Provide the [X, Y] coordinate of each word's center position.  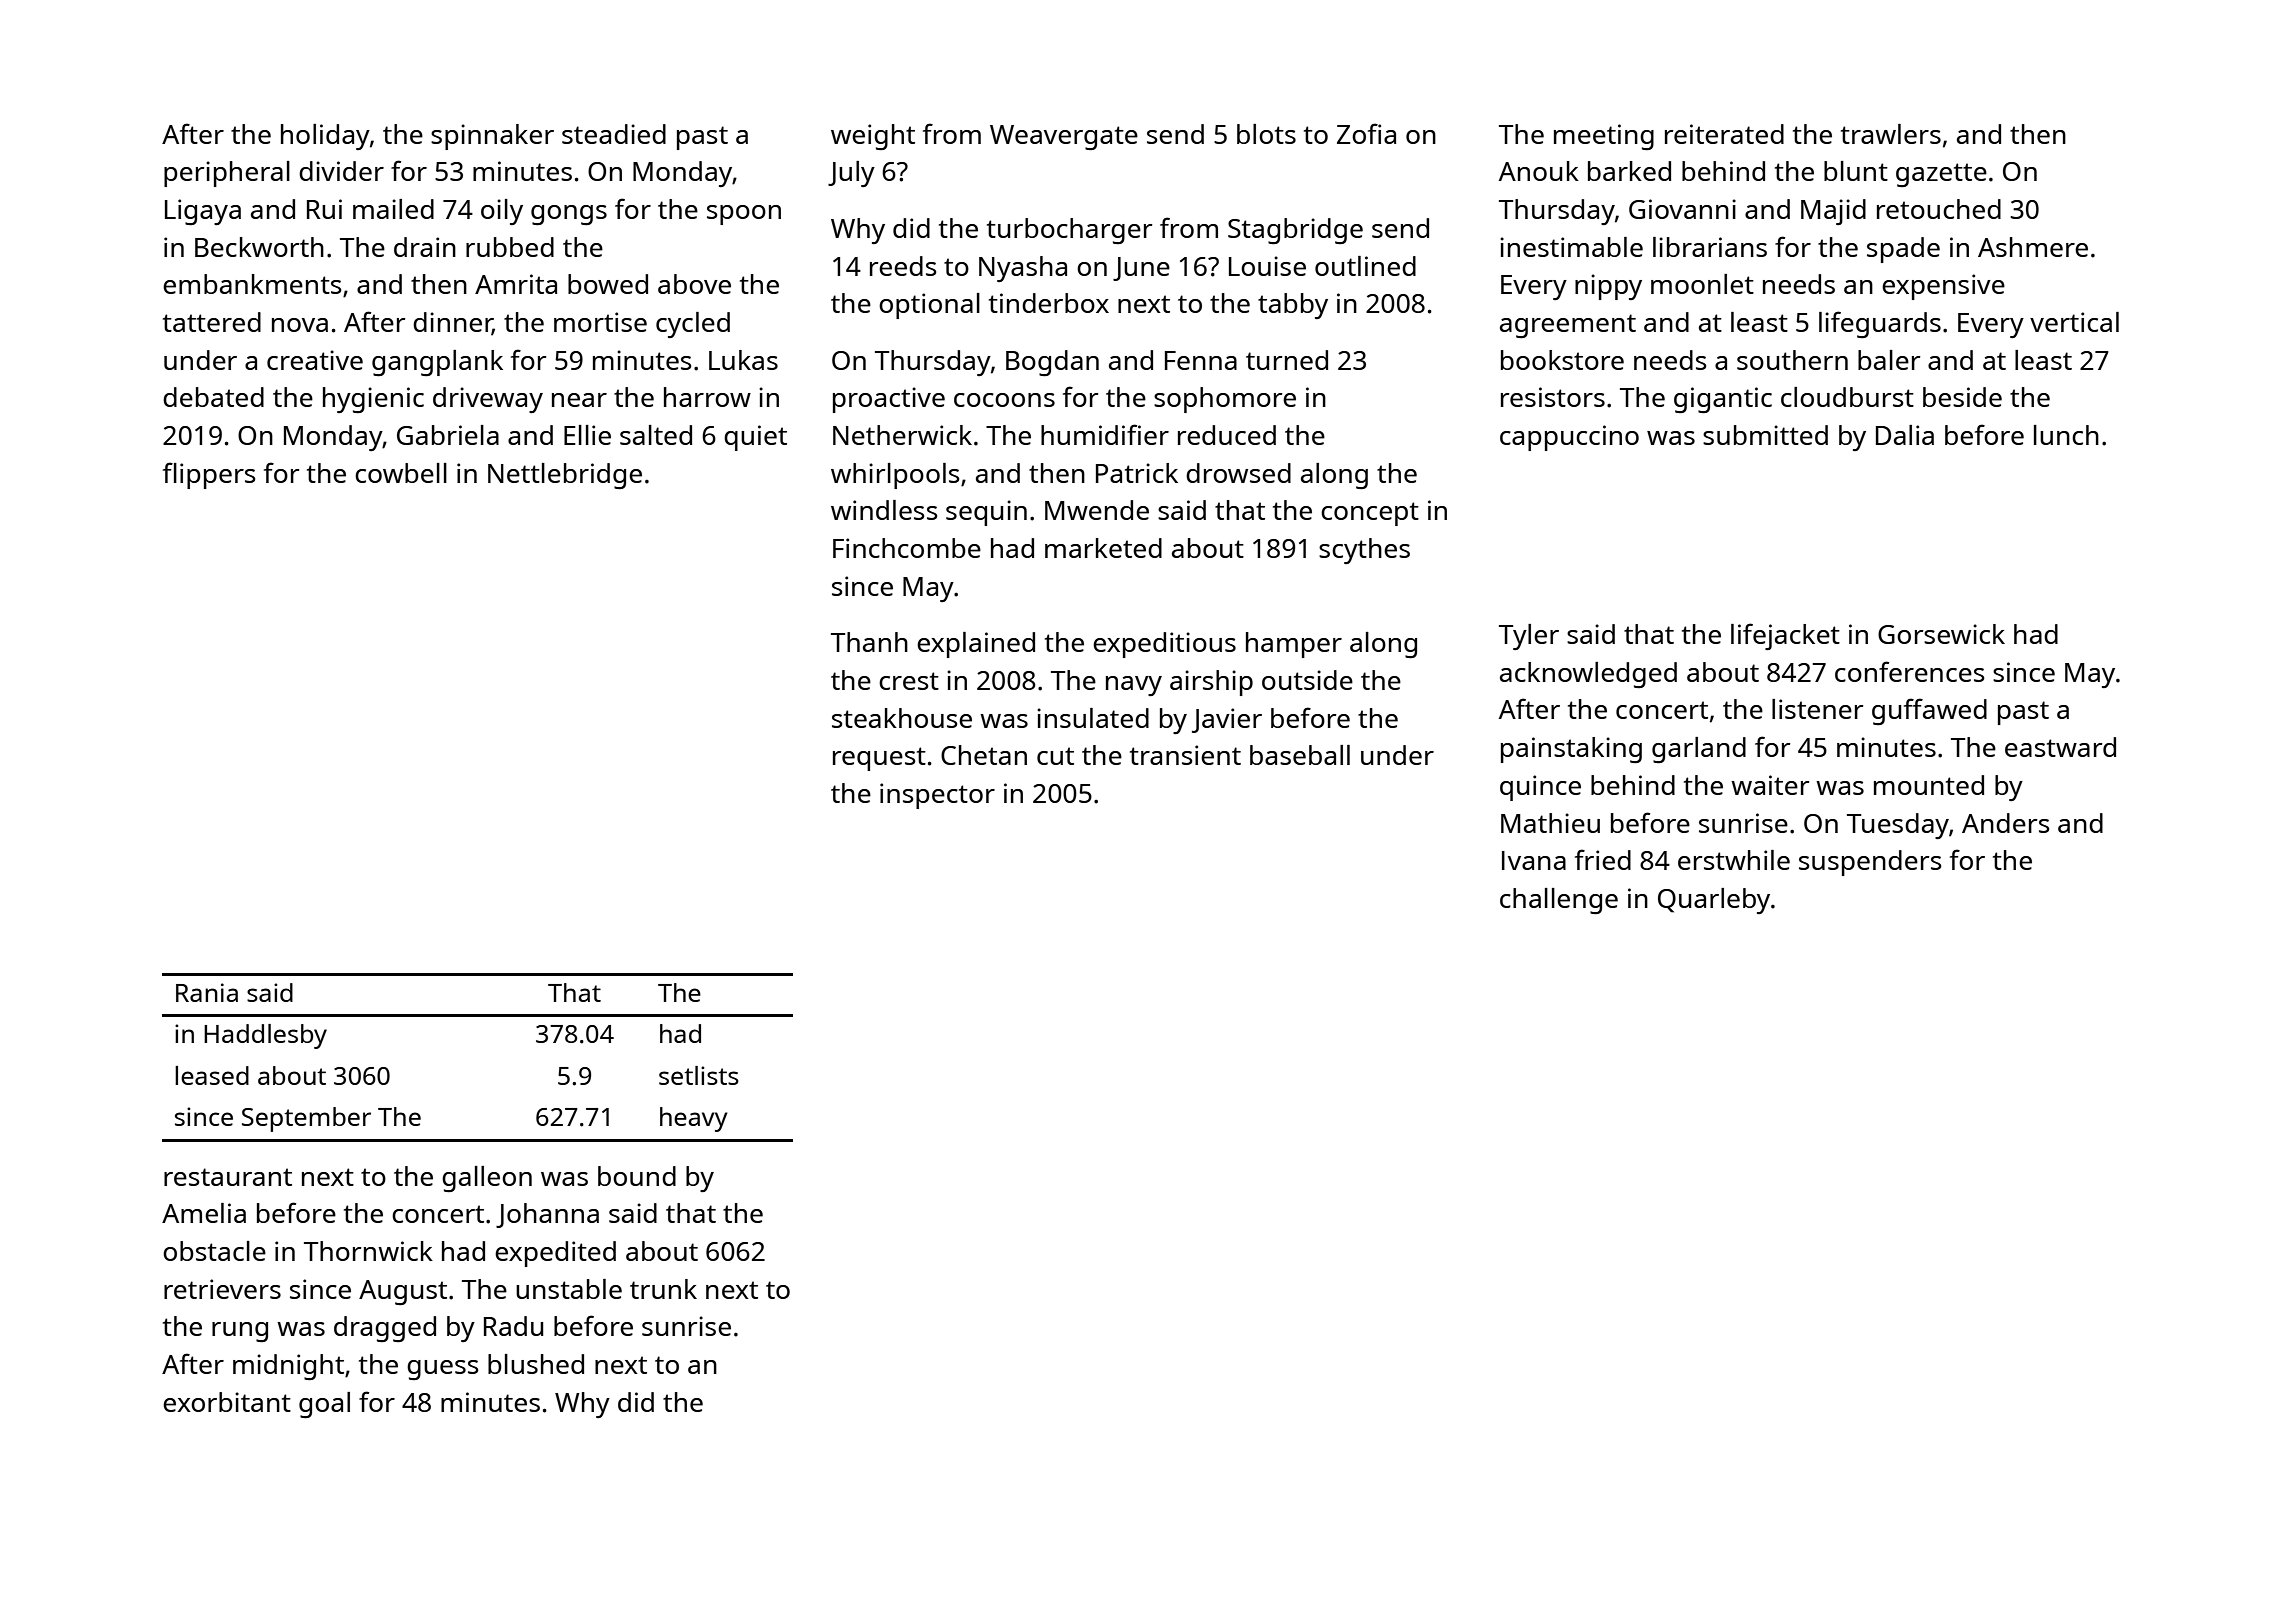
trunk [663, 1289]
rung [240, 1332]
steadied [614, 134]
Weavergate [1064, 137]
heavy [694, 1119]
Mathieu [1550, 823]
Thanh [869, 642]
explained [976, 645]
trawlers [1891, 134]
